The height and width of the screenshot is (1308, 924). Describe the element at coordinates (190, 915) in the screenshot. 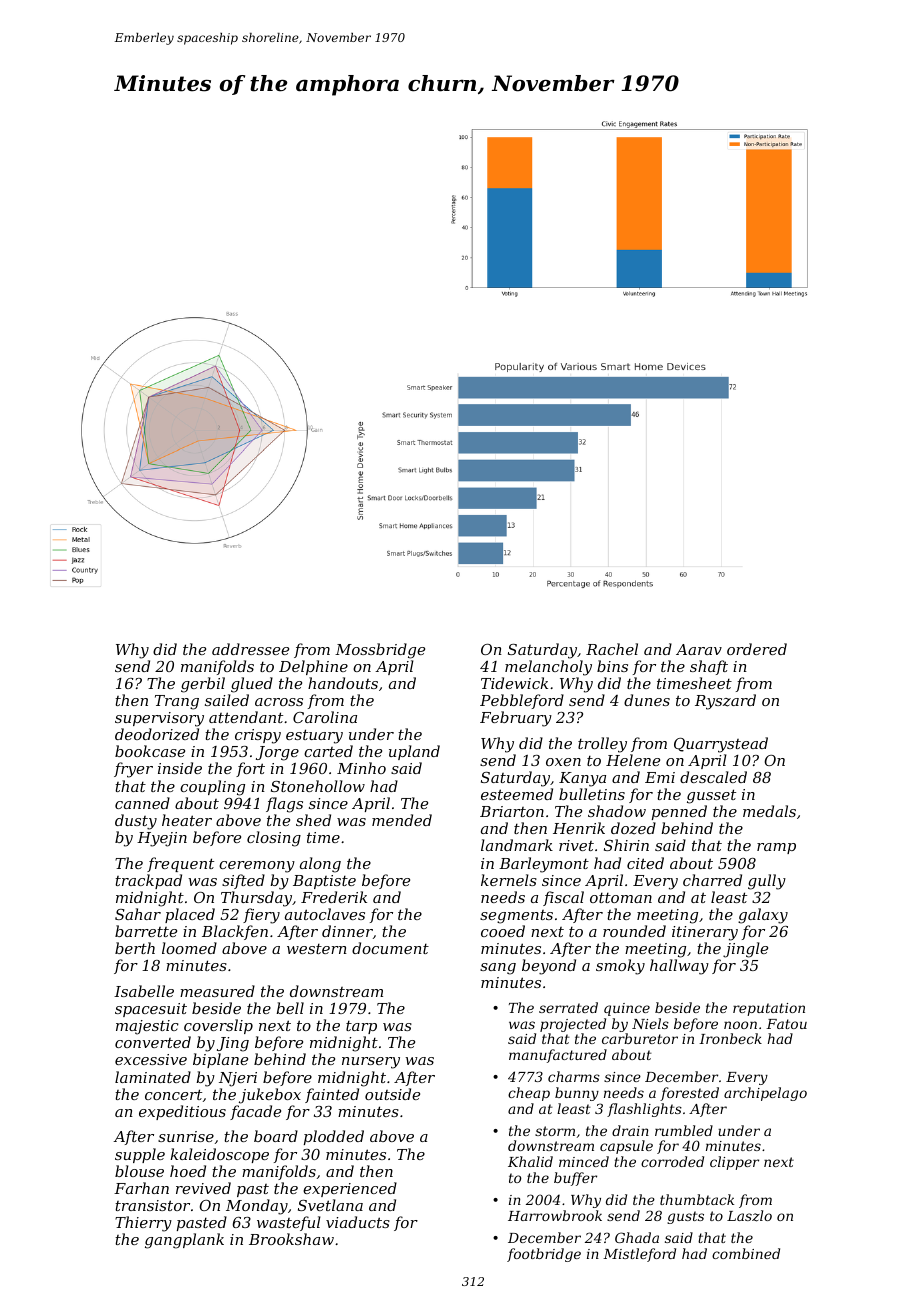

I see `placed` at that location.
